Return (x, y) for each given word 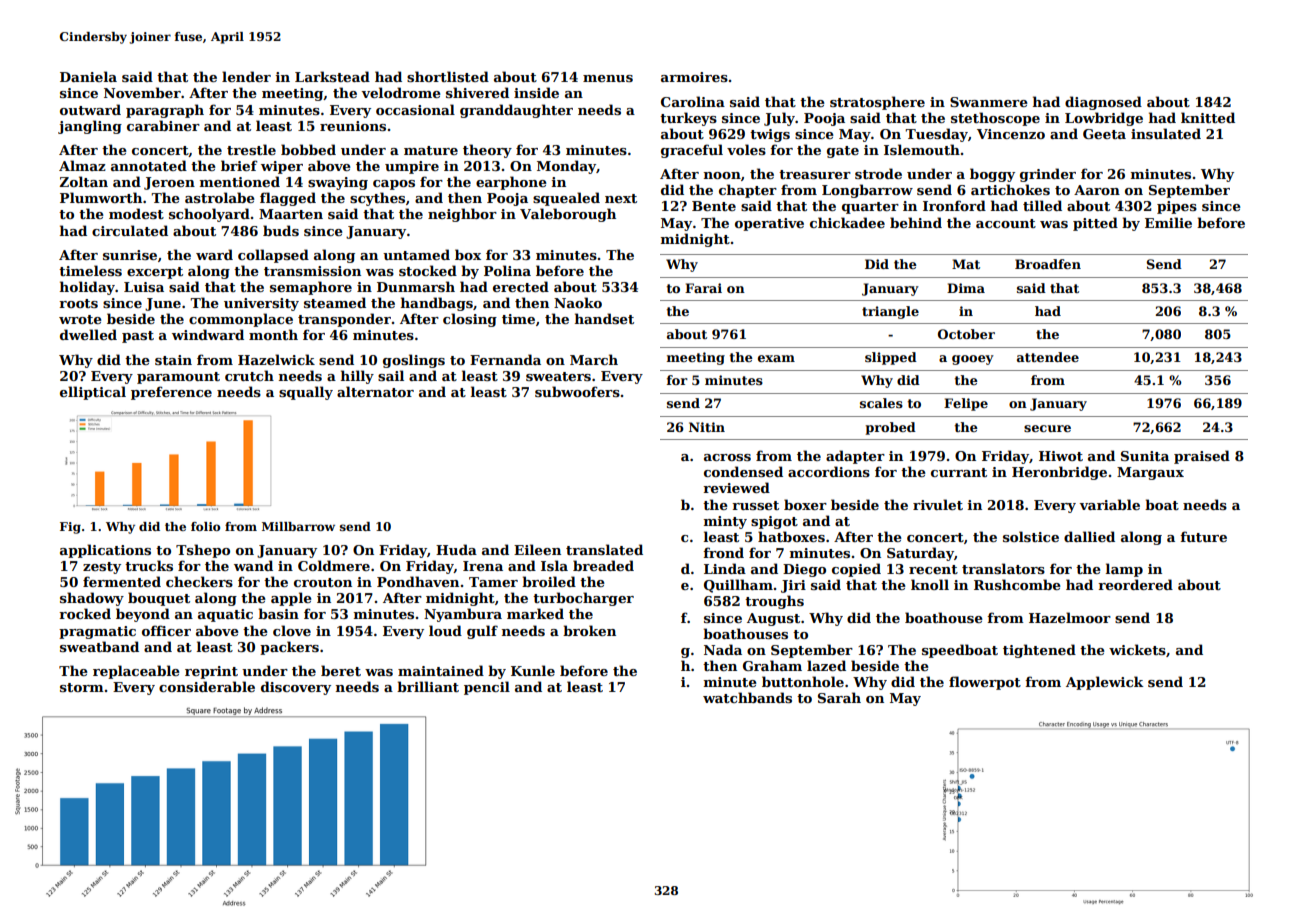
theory (487, 151)
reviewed (736, 487)
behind (916, 222)
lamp (1124, 570)
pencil (487, 688)
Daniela (88, 76)
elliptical (93, 393)
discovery (296, 688)
